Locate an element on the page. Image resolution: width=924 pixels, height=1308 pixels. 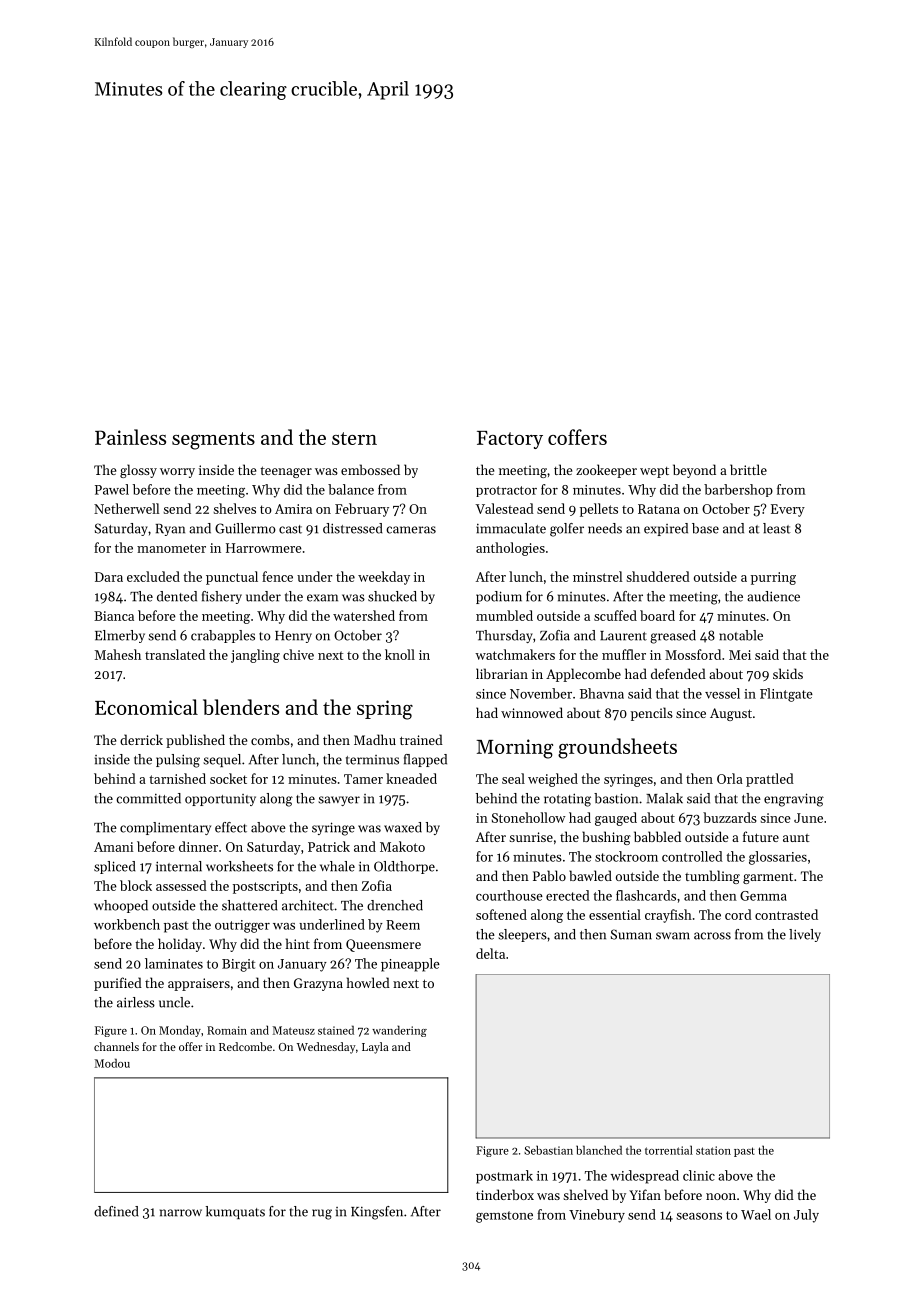
Dara is located at coordinates (109, 577).
